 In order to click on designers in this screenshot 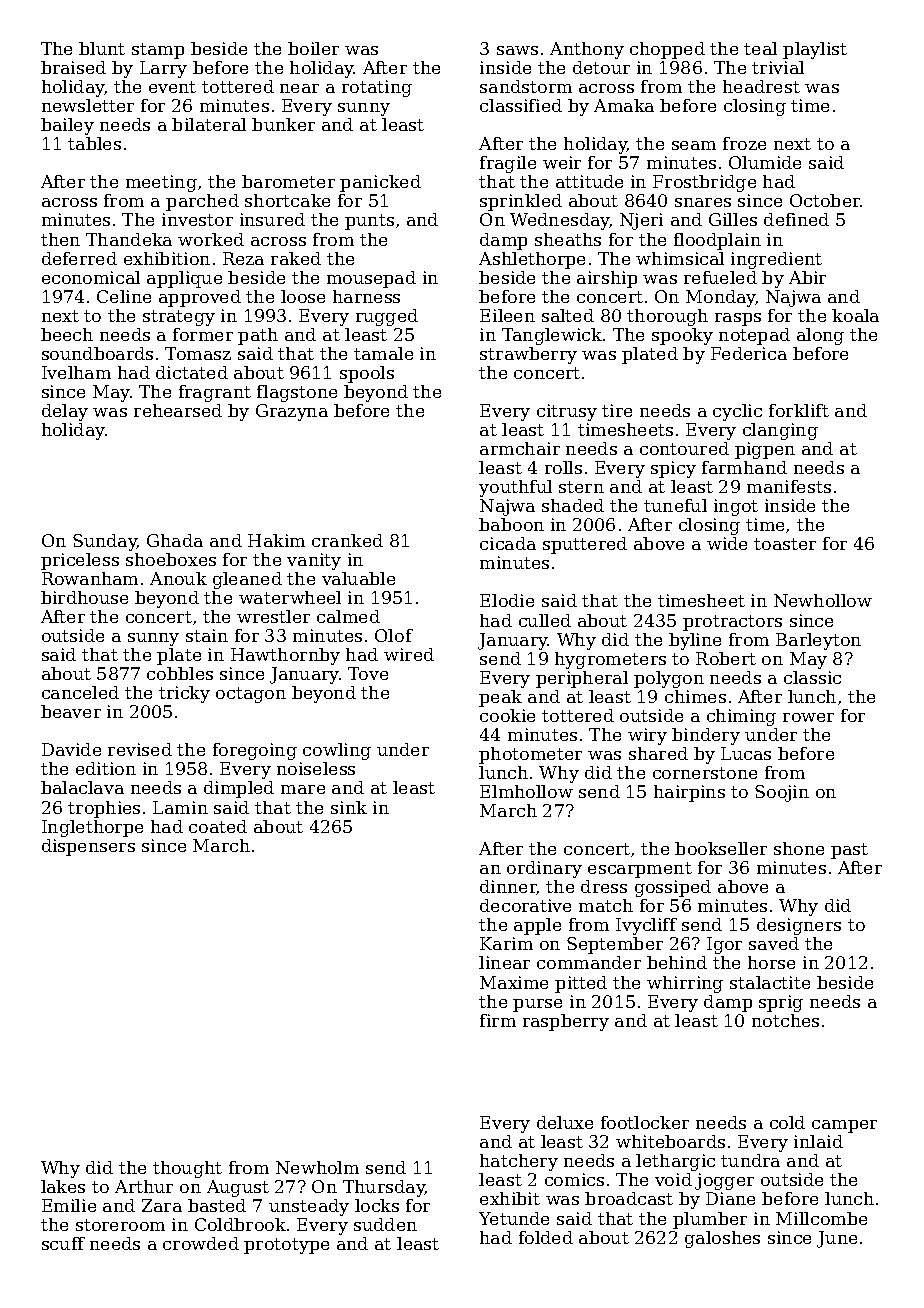, I will do `click(799, 926)`.
